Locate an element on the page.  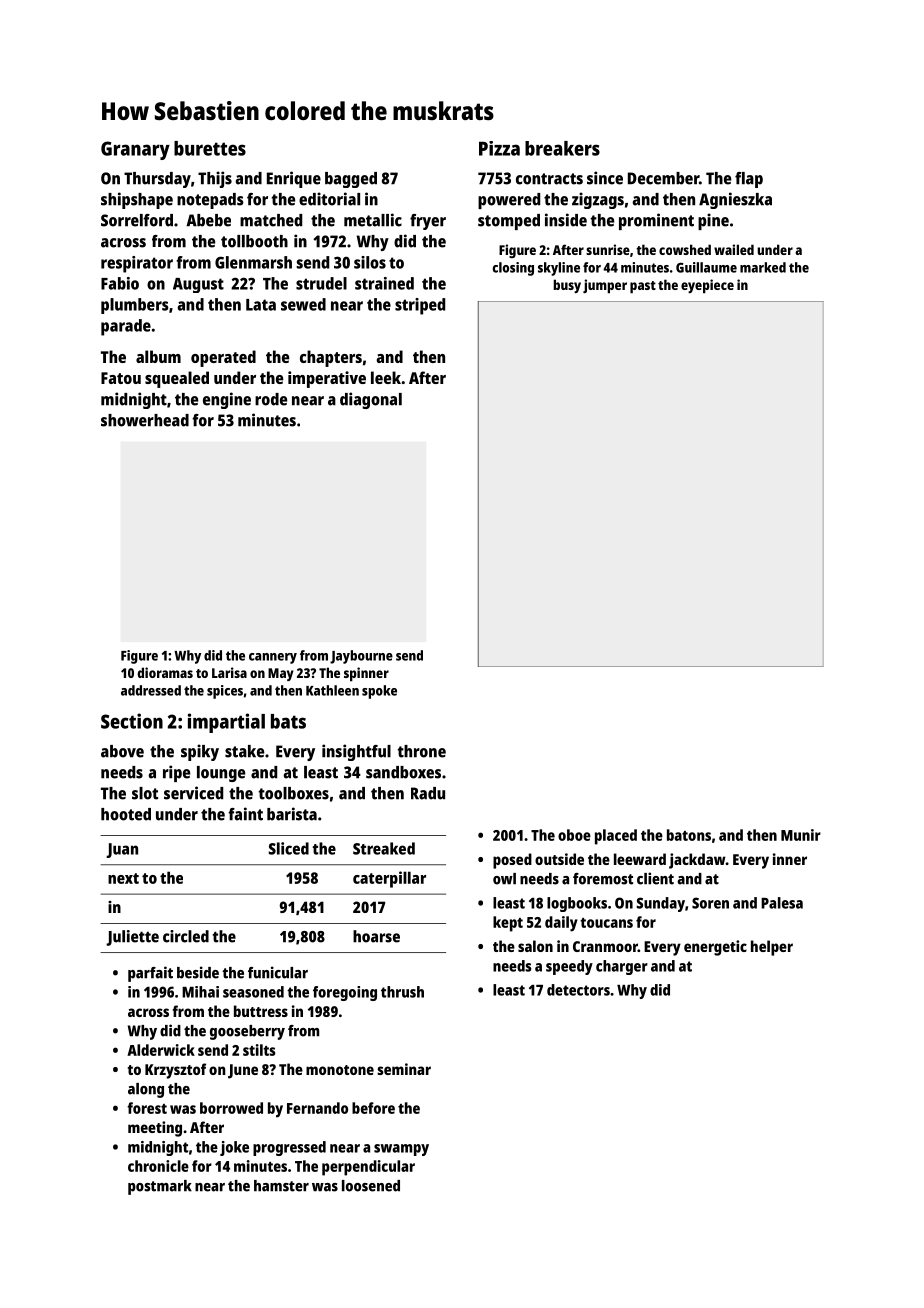
sandboxes is located at coordinates (403, 772).
